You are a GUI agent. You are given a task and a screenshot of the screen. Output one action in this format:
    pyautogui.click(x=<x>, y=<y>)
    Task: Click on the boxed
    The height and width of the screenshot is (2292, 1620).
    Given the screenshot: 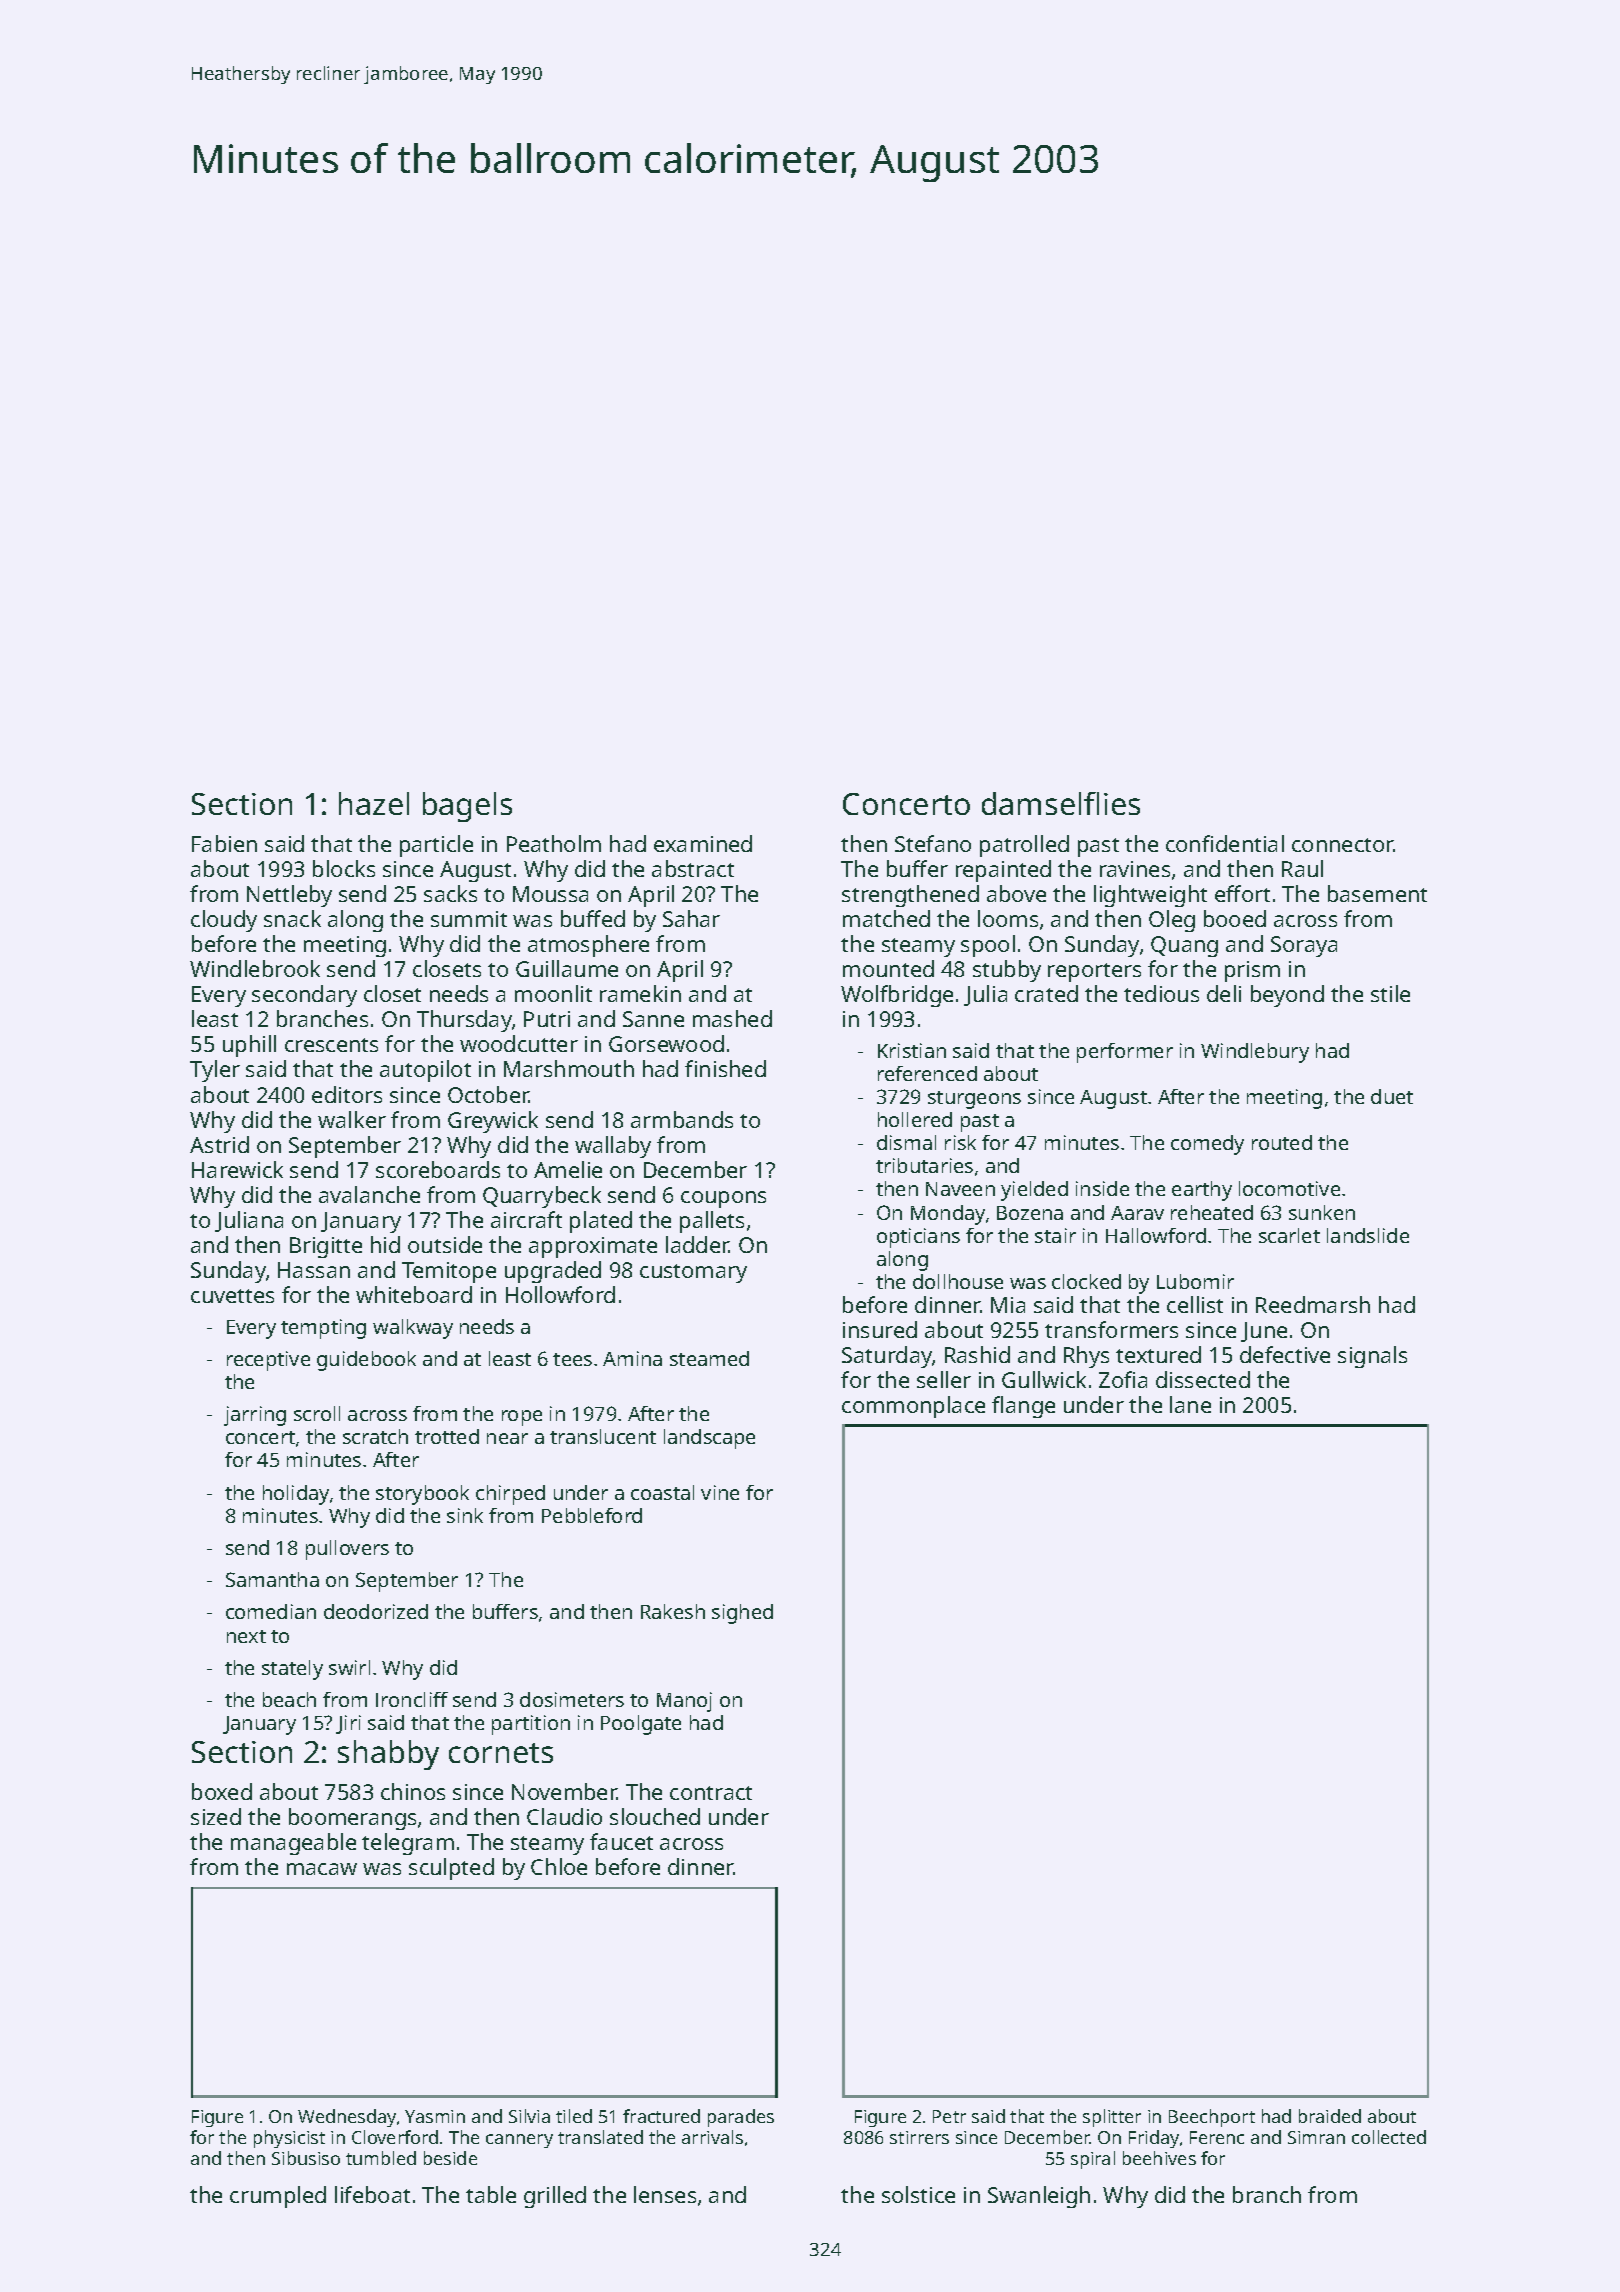 What is the action you would take?
    pyautogui.click(x=222, y=1791)
